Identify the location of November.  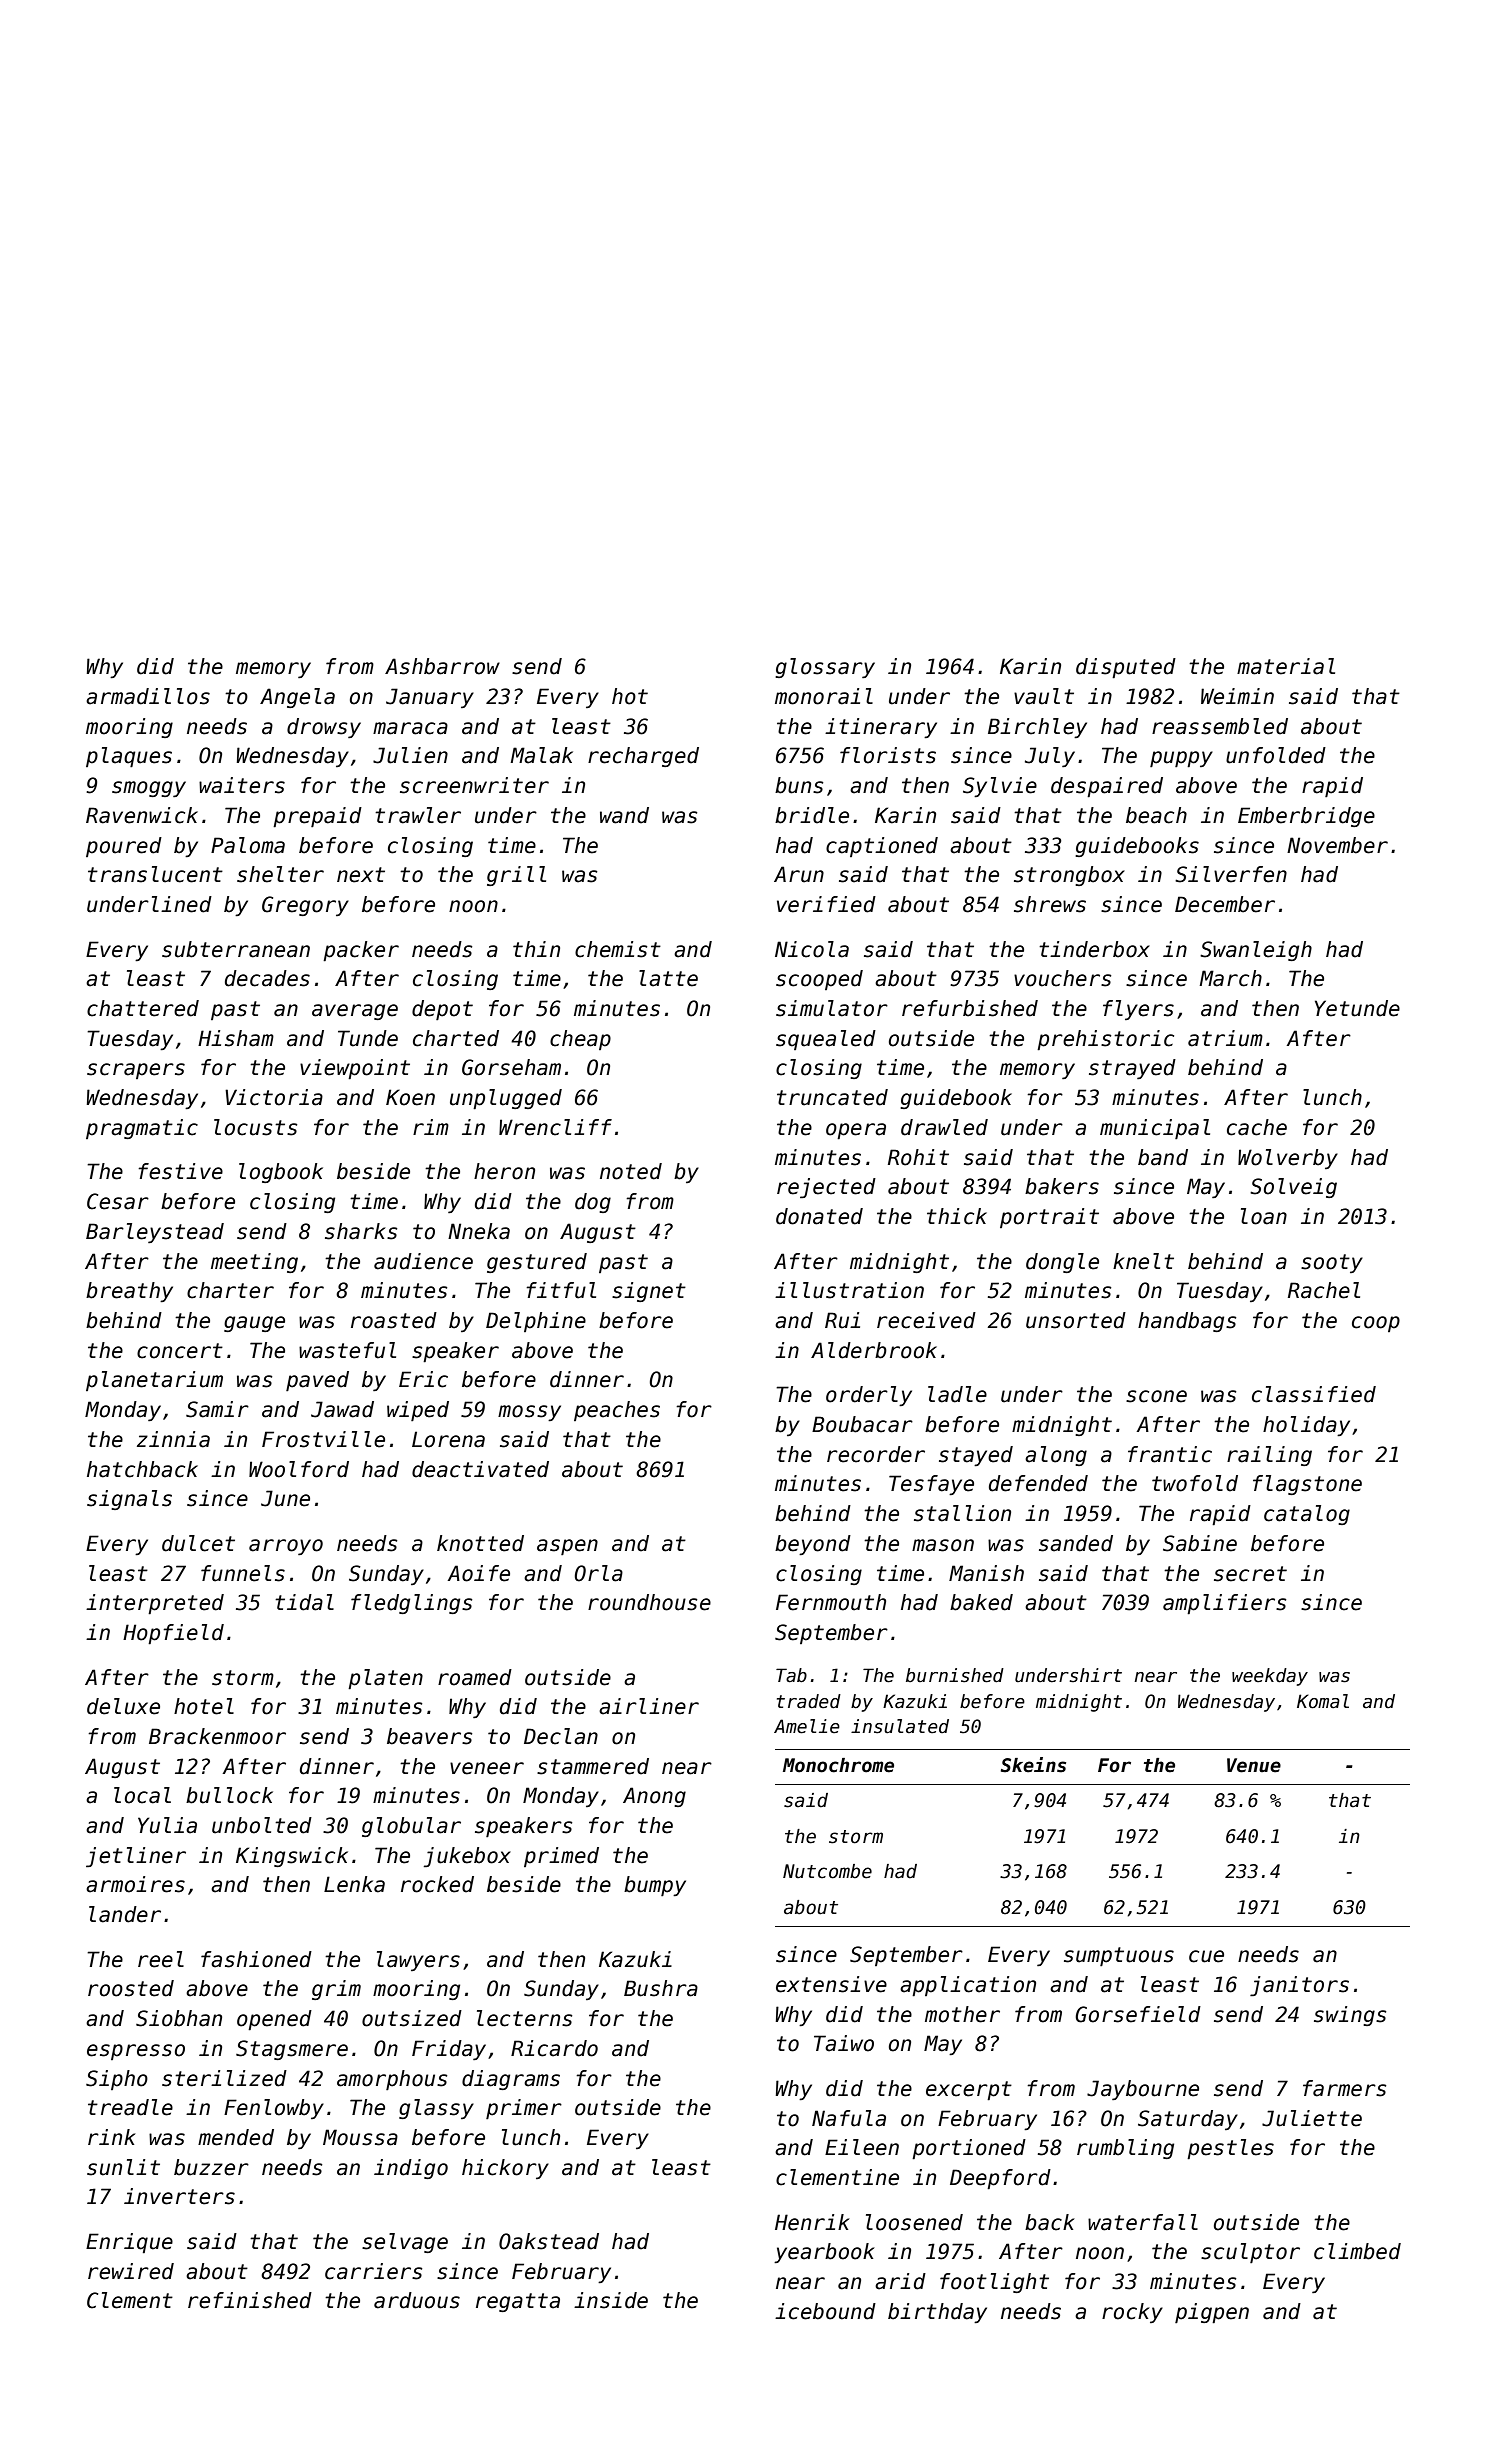
(1337, 845).
